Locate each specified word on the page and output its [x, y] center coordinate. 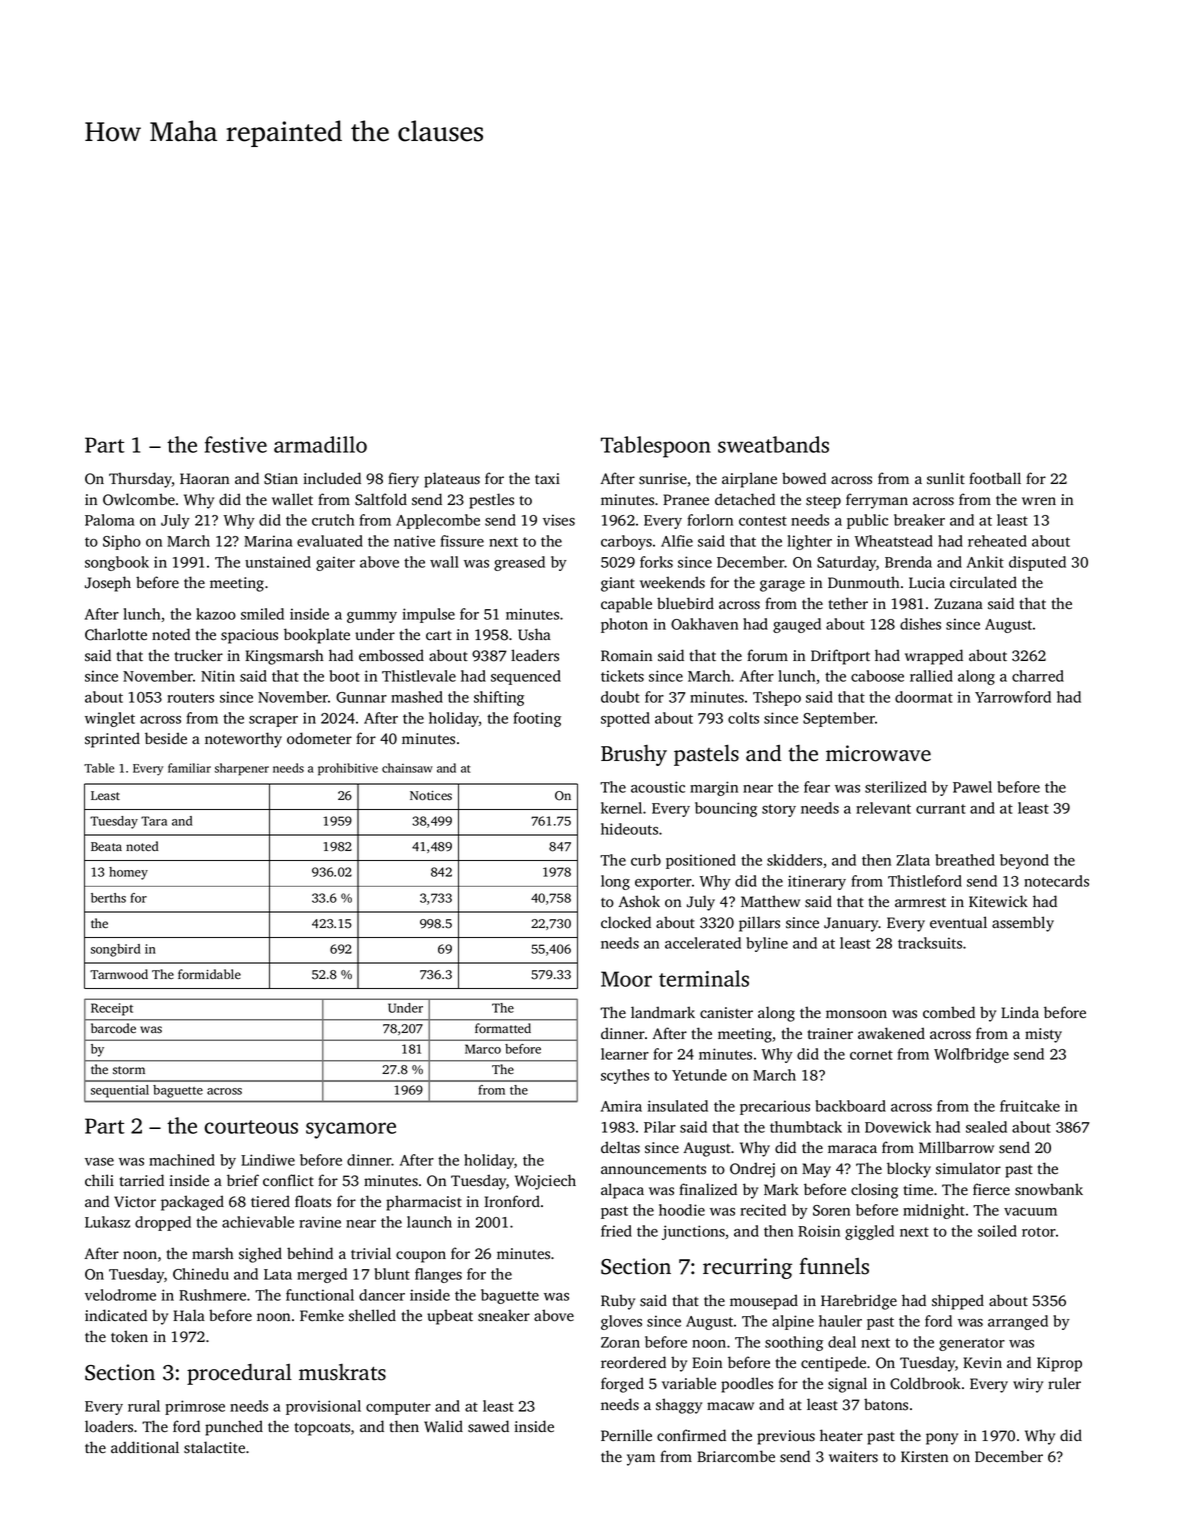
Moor [626, 979]
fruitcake [1030, 1106]
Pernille [626, 1435]
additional [145, 1447]
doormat [924, 697]
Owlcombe [139, 499]
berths [108, 898]
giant [618, 584]
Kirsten [924, 1457]
